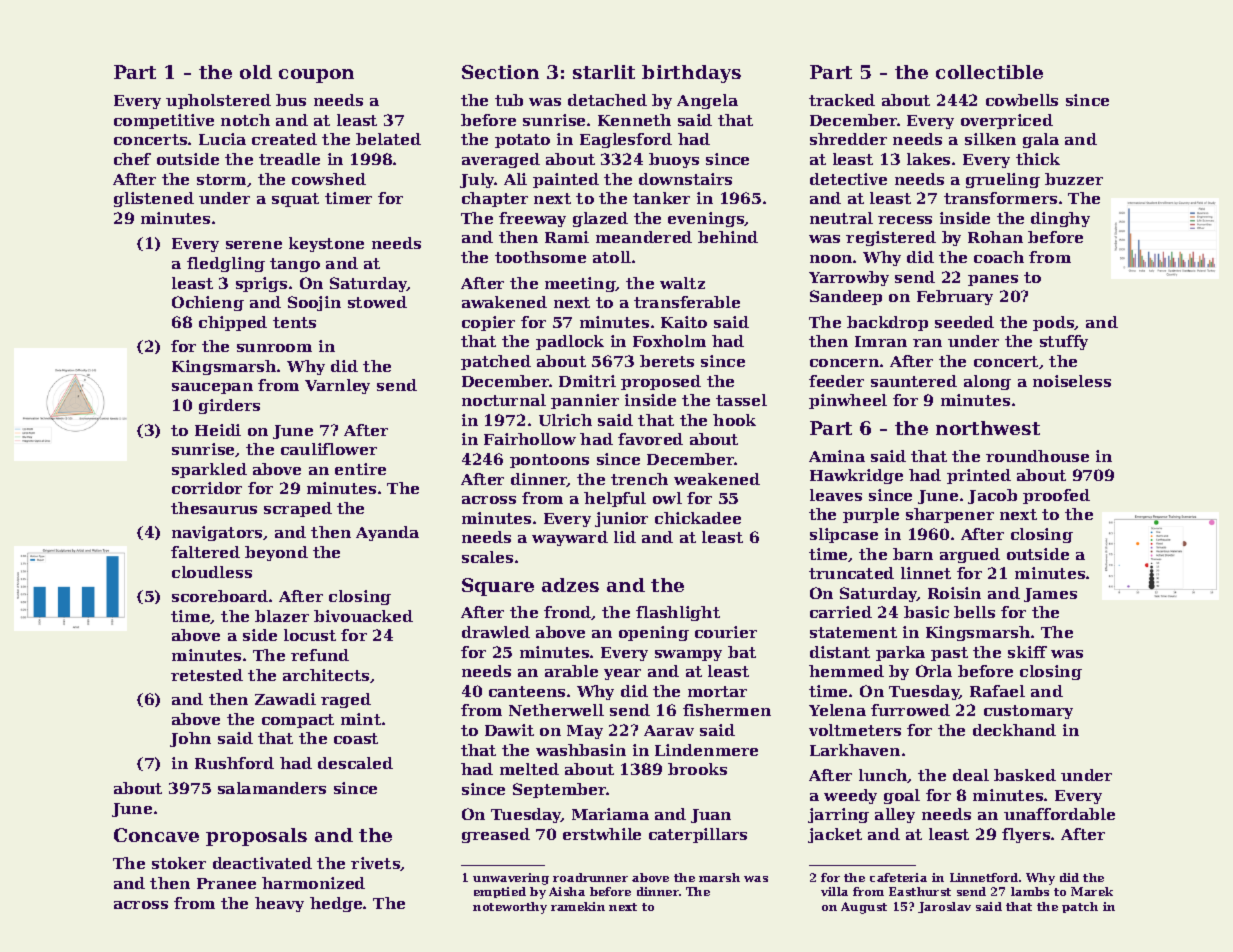  Describe the element at coordinates (944, 907) in the page. I see `Jaroslav` at that location.
